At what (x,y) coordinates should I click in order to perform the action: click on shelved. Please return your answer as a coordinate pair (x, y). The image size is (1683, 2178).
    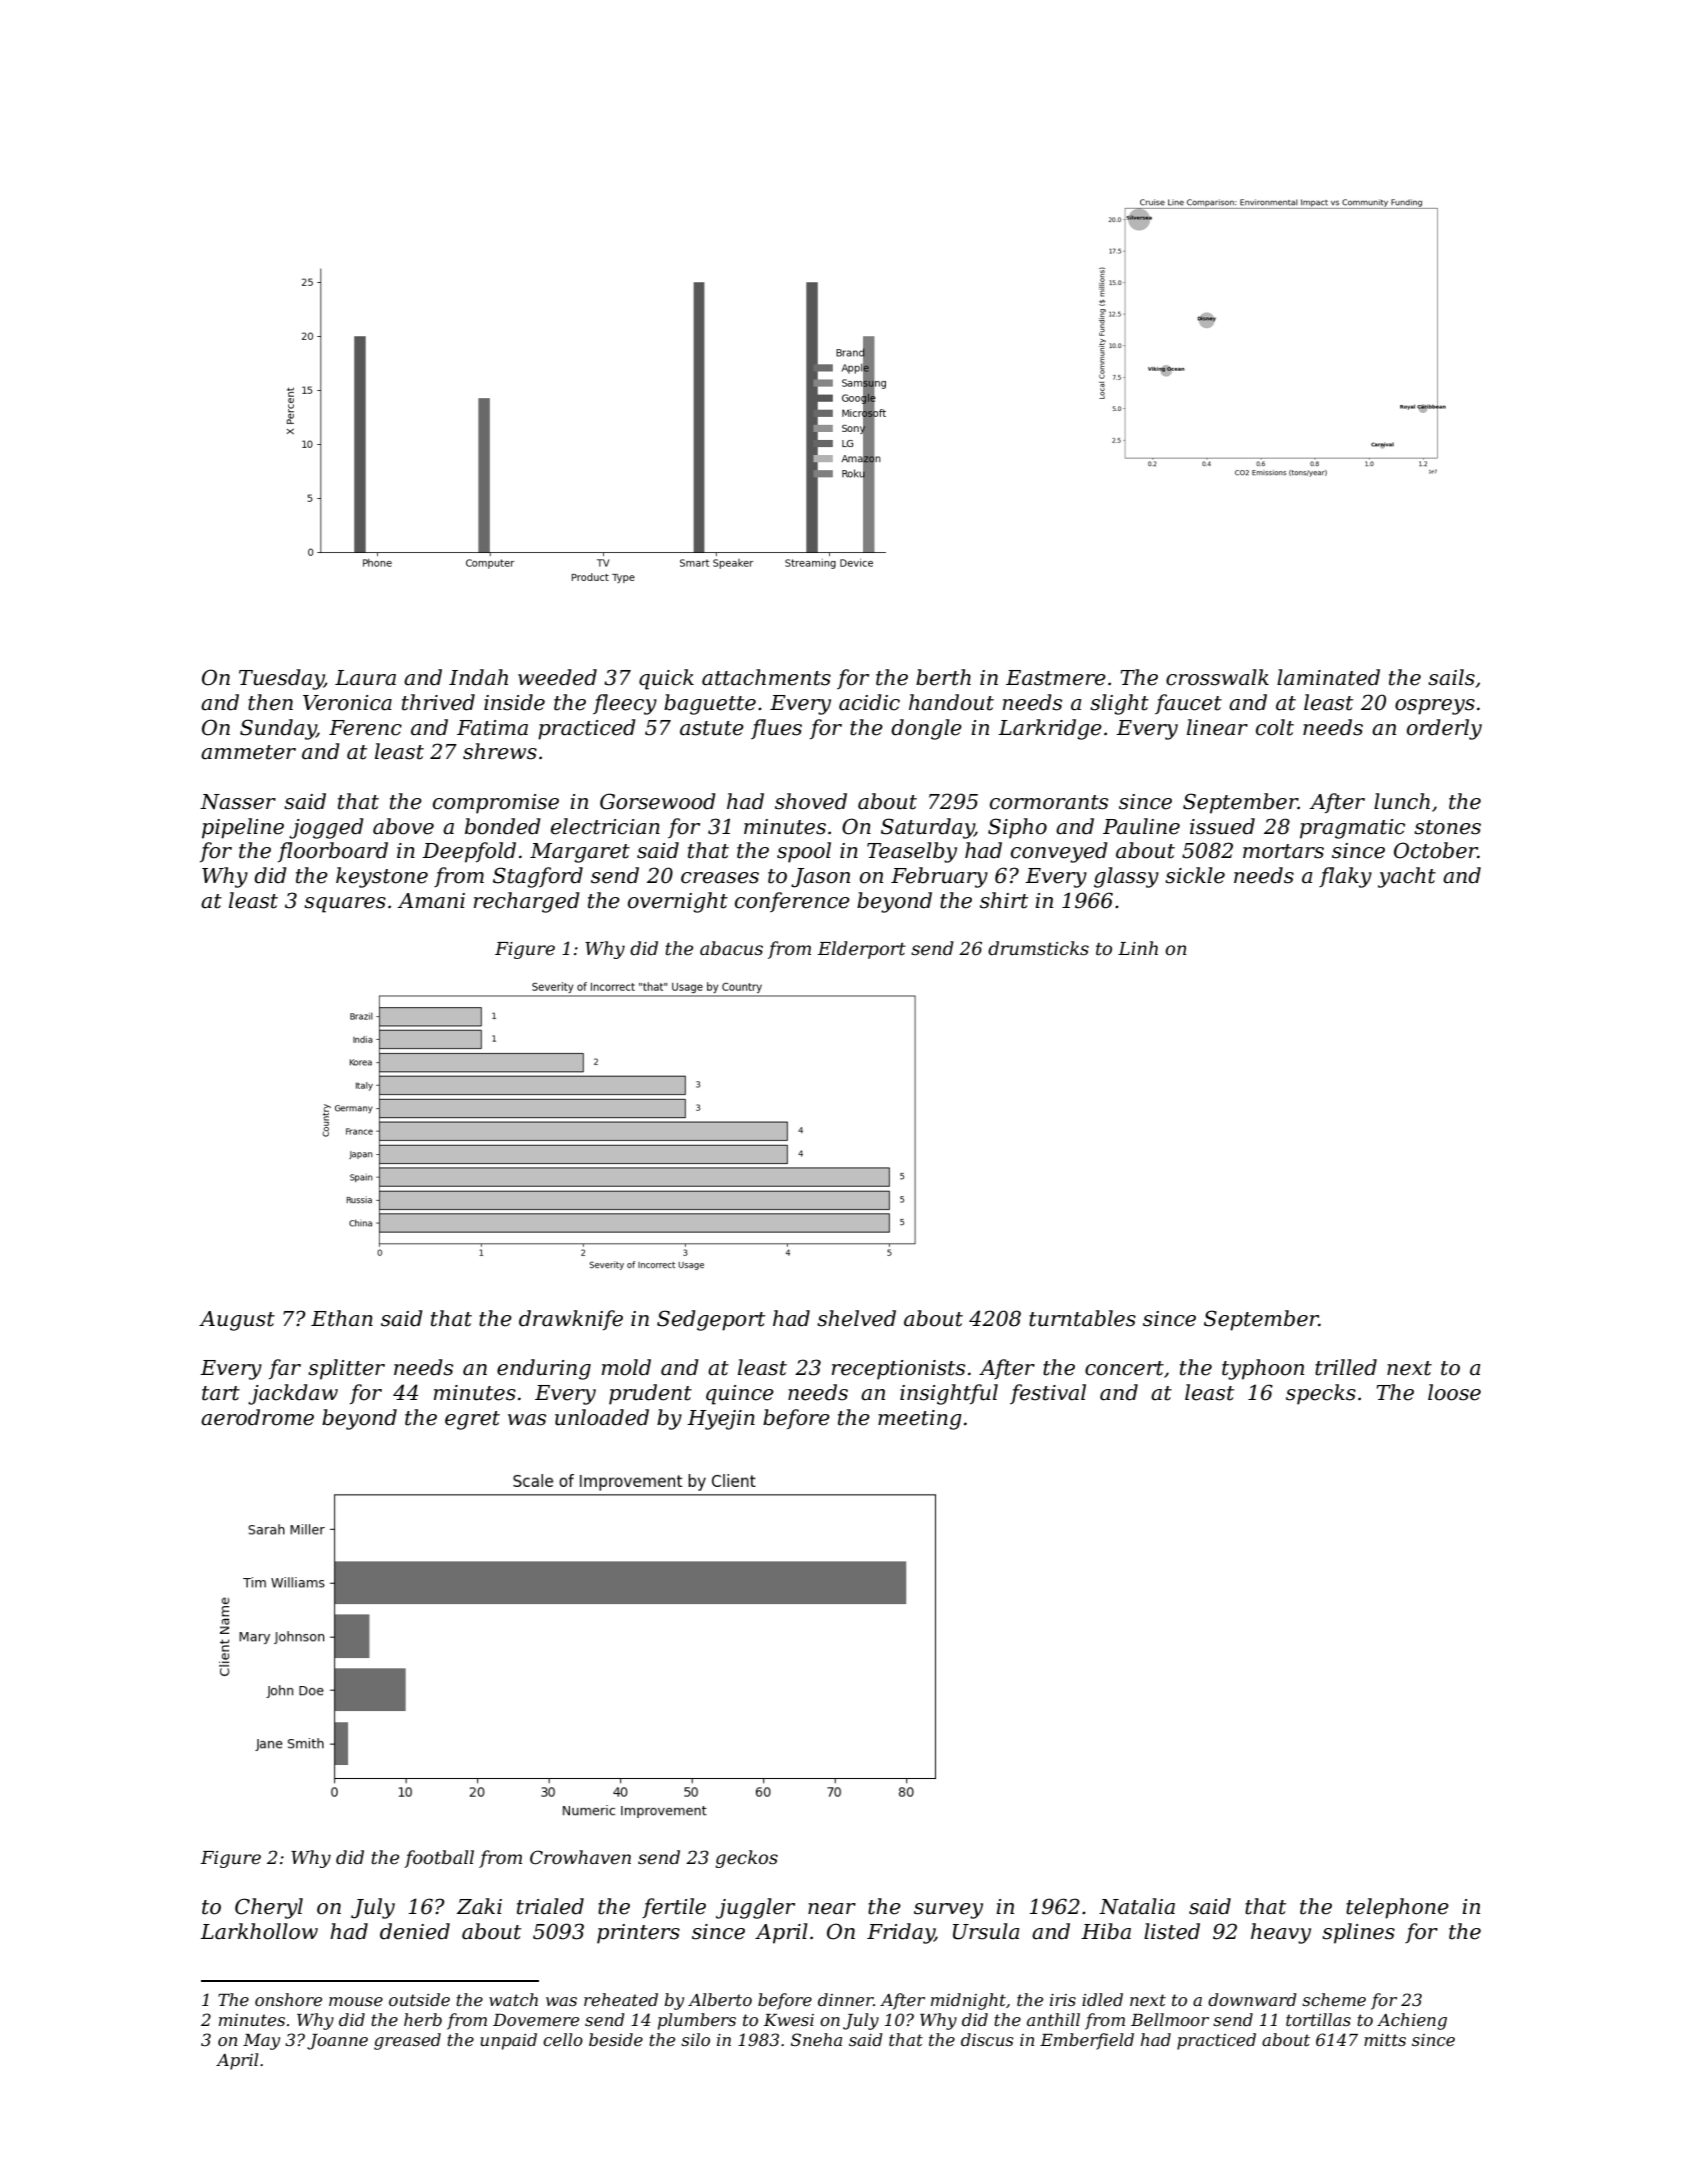
    Looking at the image, I should click on (856, 1318).
